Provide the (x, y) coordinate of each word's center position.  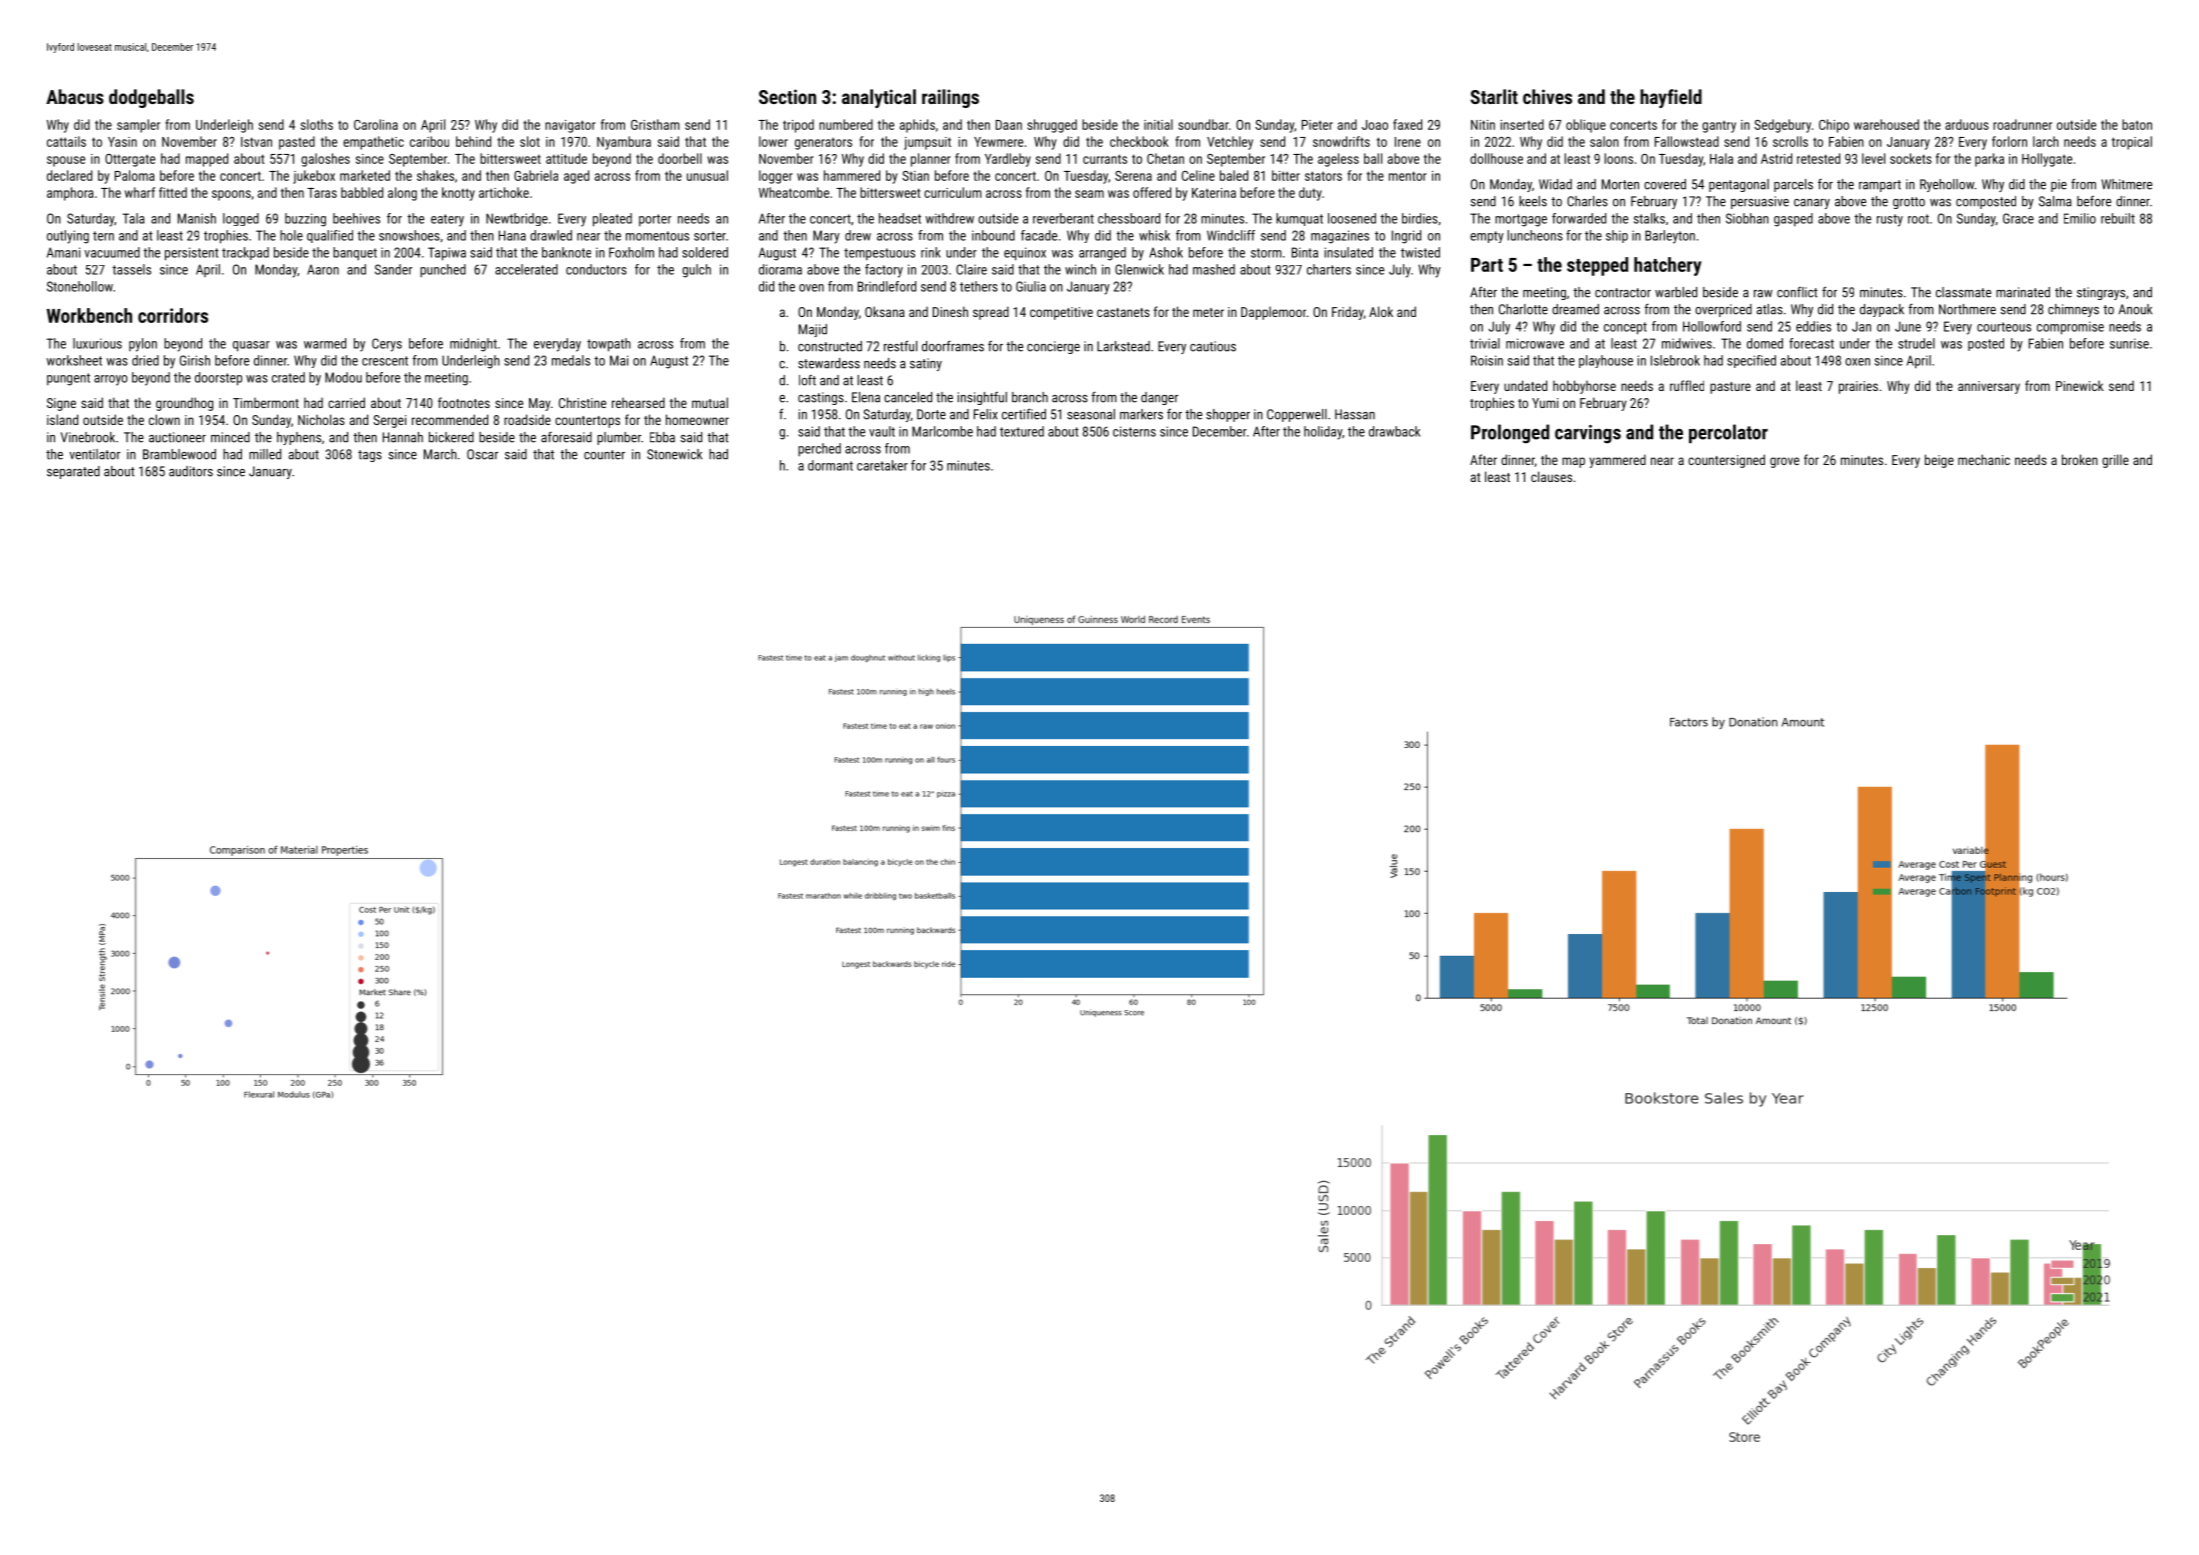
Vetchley (1230, 143)
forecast (1811, 343)
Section (787, 96)
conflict (1797, 292)
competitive (1061, 313)
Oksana (885, 311)
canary (1812, 204)
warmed (325, 343)
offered (1152, 192)
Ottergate (130, 160)
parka (1989, 160)
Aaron (323, 270)
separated (73, 472)
